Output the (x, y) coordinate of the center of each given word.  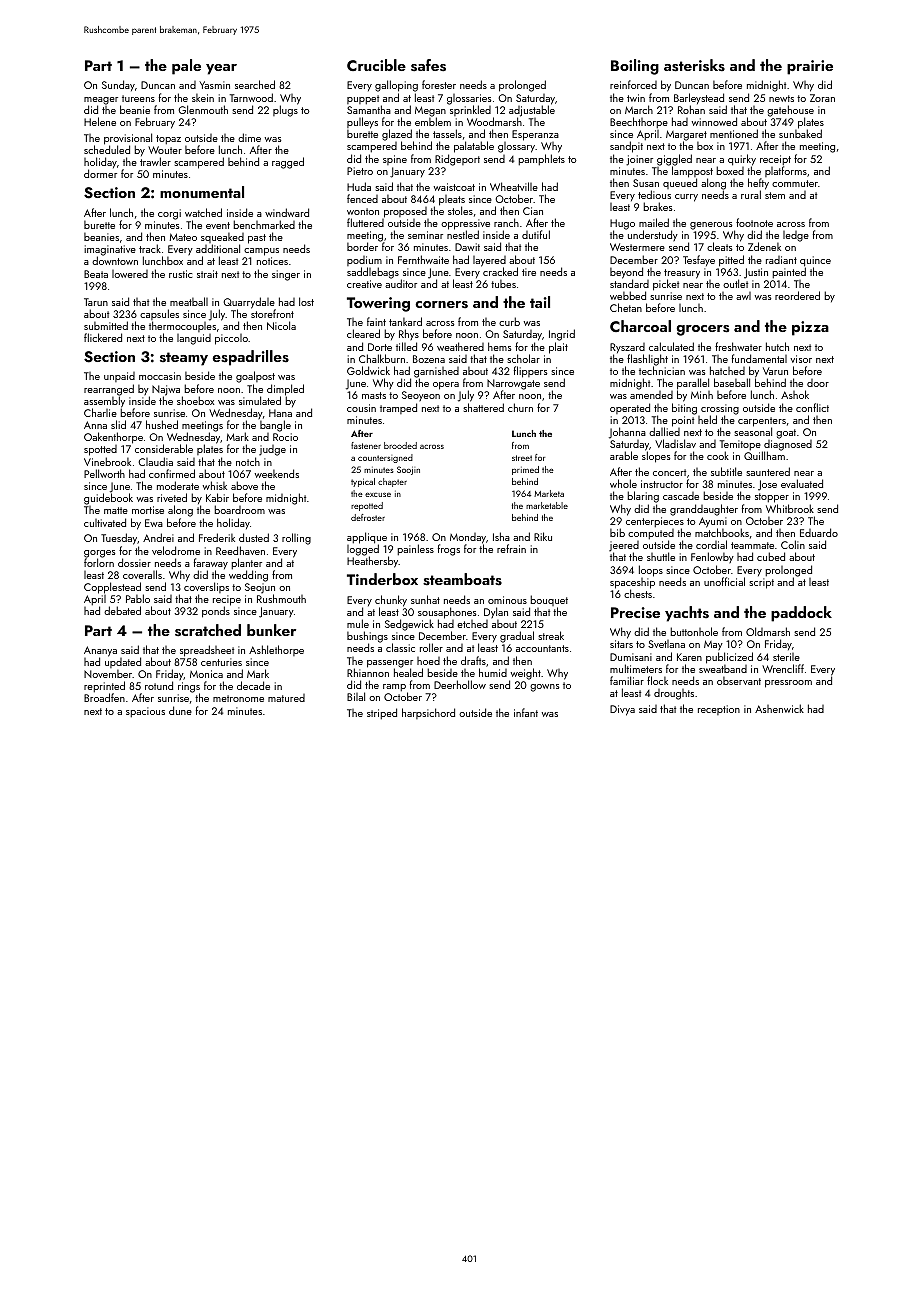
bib (617, 532)
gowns (544, 688)
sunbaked (800, 134)
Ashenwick (779, 708)
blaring (643, 497)
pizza (810, 328)
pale (186, 67)
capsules (159, 314)
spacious (145, 712)
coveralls (142, 574)
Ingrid (562, 335)
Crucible (376, 65)
